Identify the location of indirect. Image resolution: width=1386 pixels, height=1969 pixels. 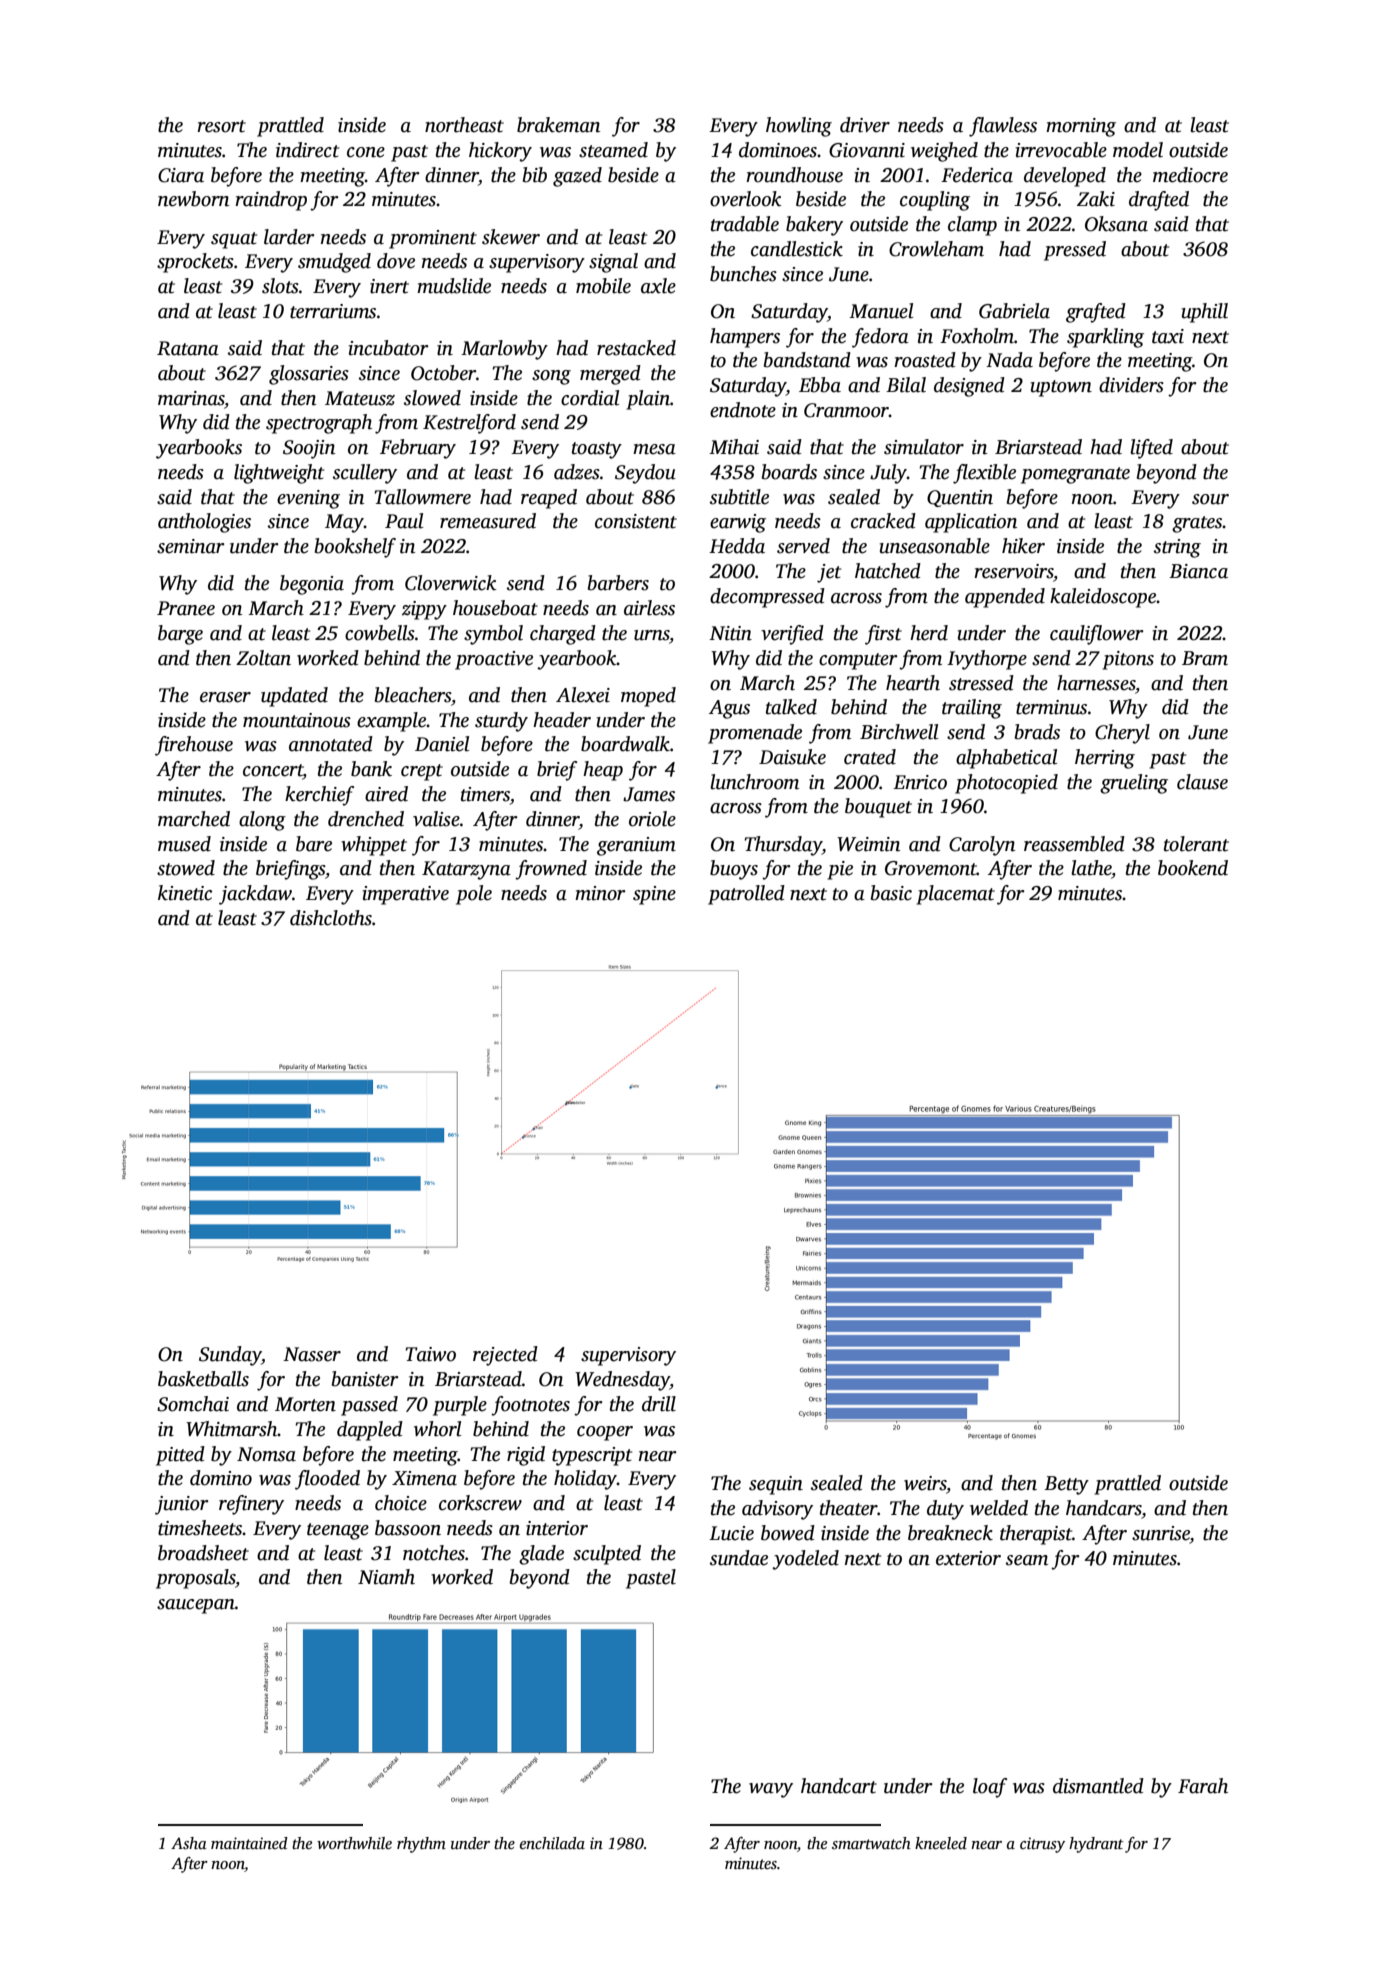
(307, 150).
